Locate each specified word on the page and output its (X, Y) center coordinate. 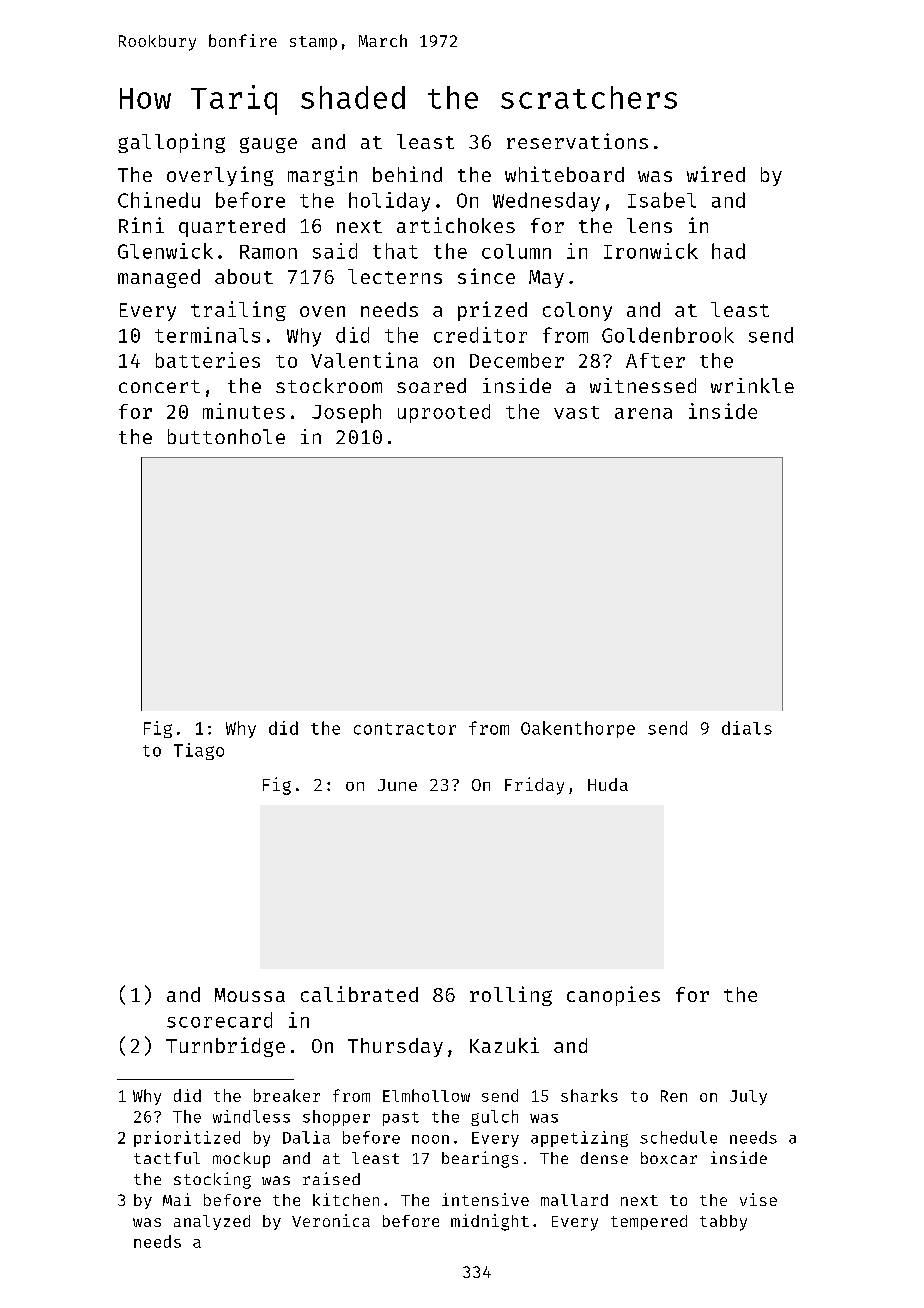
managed (159, 278)
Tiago (199, 751)
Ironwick (651, 251)
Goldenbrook (668, 335)
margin (322, 176)
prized (492, 311)
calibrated (359, 994)
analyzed (212, 1222)
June (397, 785)
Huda (608, 784)
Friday (534, 786)
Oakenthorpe (578, 729)
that (395, 251)
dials (747, 728)
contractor (405, 729)
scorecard (219, 1020)
